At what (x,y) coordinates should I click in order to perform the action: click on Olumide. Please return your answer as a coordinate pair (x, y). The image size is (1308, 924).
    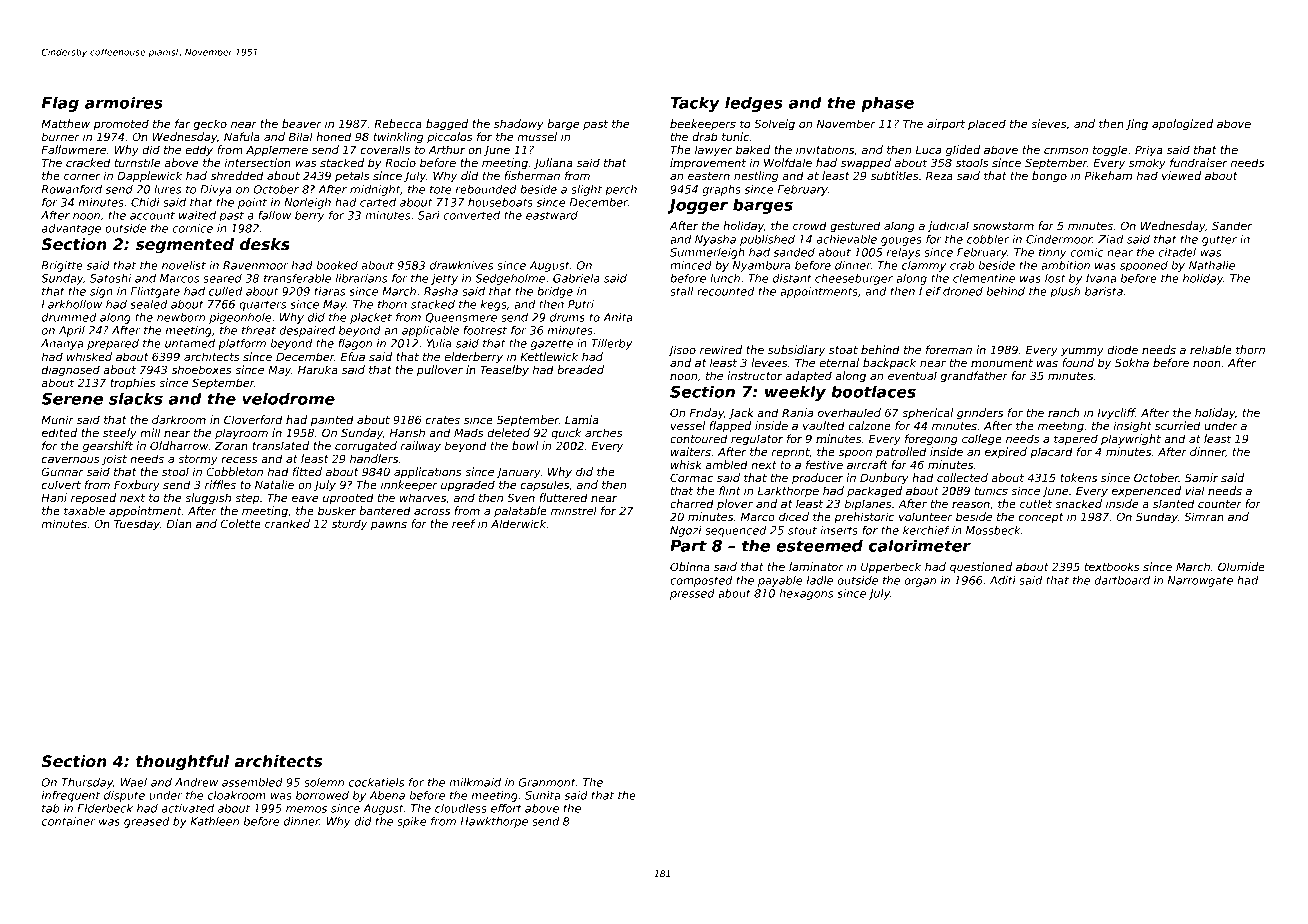
    Looking at the image, I should click on (1241, 566).
